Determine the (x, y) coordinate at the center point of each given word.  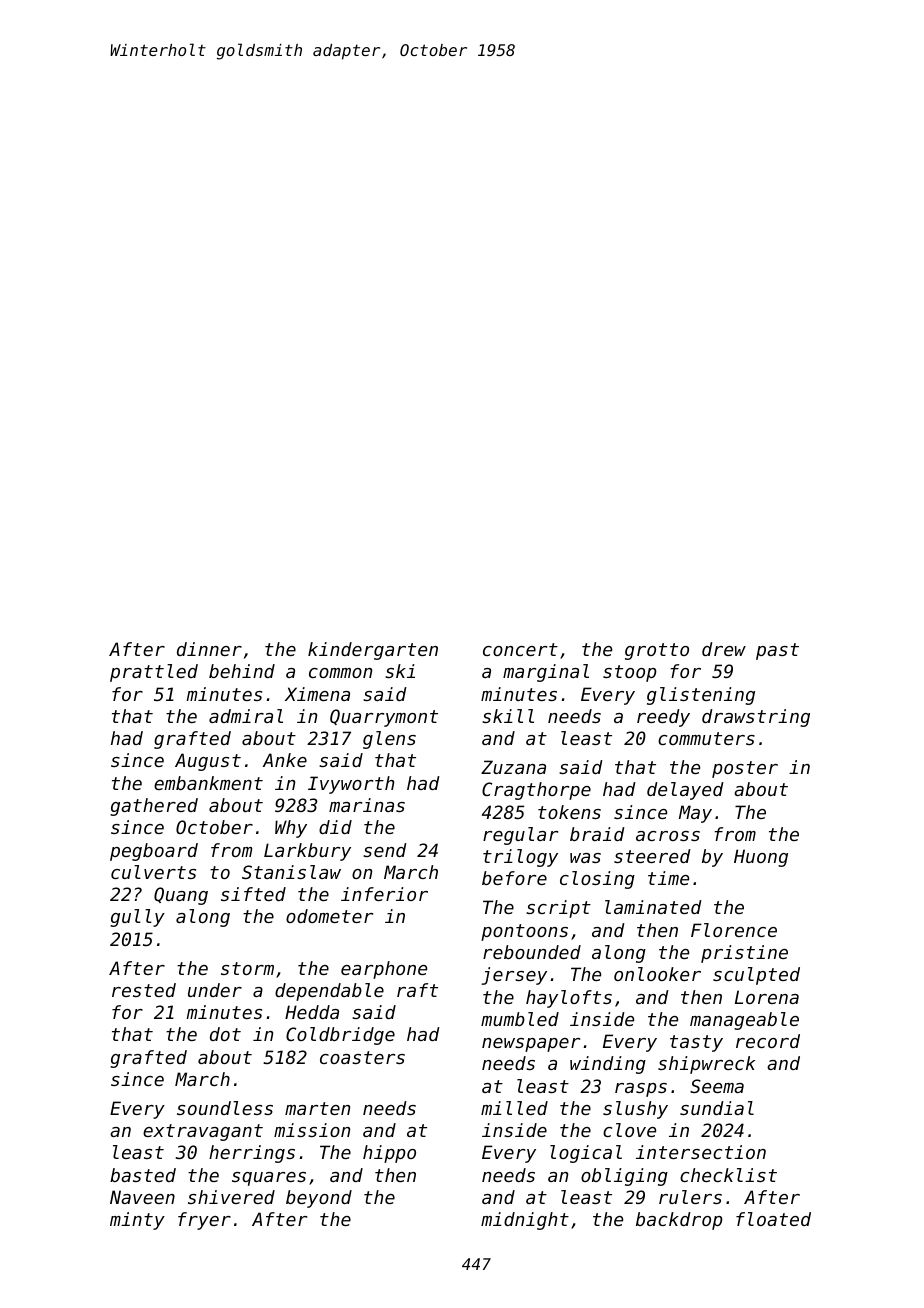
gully (137, 918)
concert (520, 649)
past (777, 651)
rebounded (532, 952)
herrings (252, 1154)
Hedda (312, 1012)
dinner (209, 649)
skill (508, 716)
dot (225, 1034)
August (208, 762)
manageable (744, 1021)
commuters (706, 738)
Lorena (767, 997)
